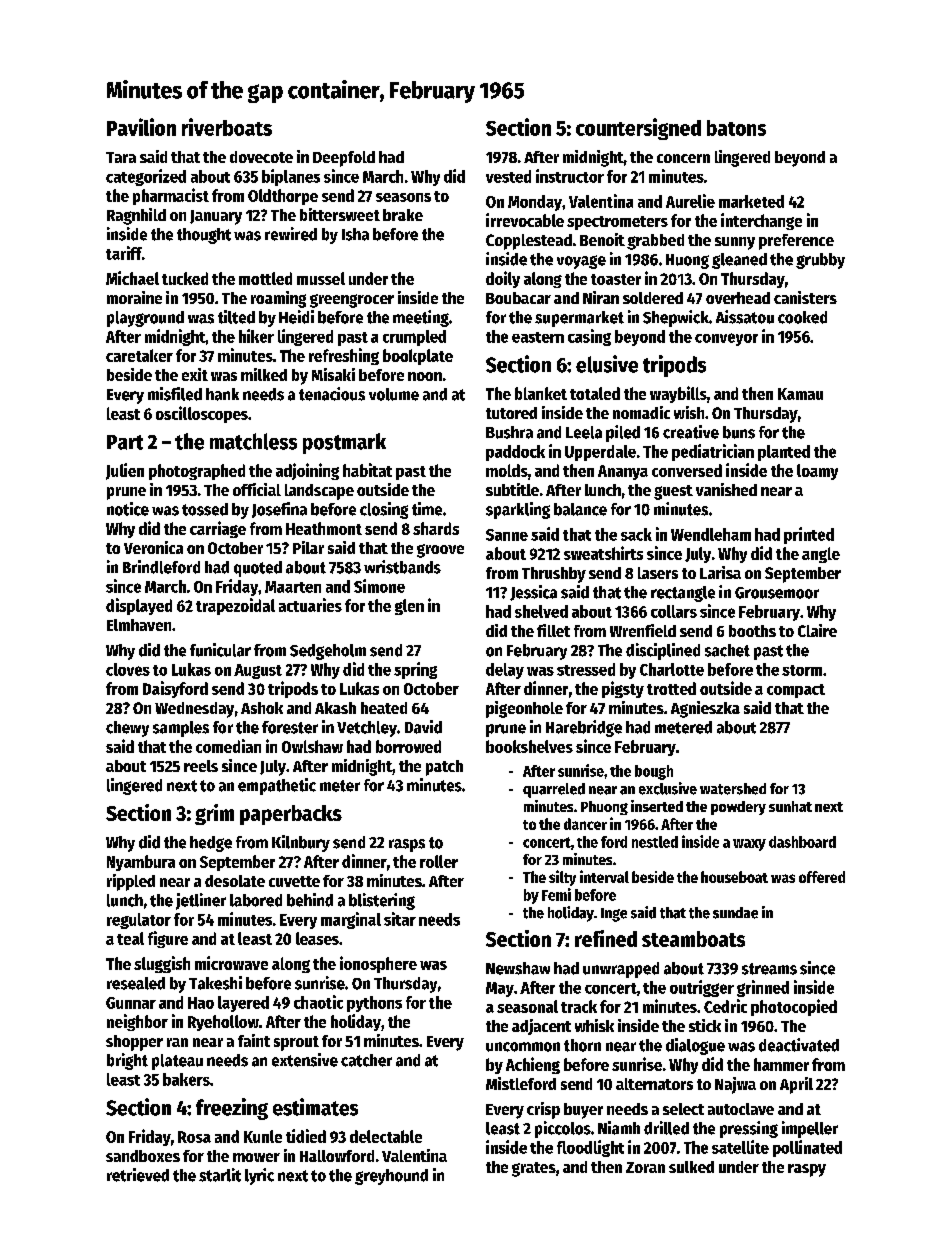 The image size is (952, 1233). Describe the element at coordinates (534, 1169) in the image. I see `grates` at that location.
